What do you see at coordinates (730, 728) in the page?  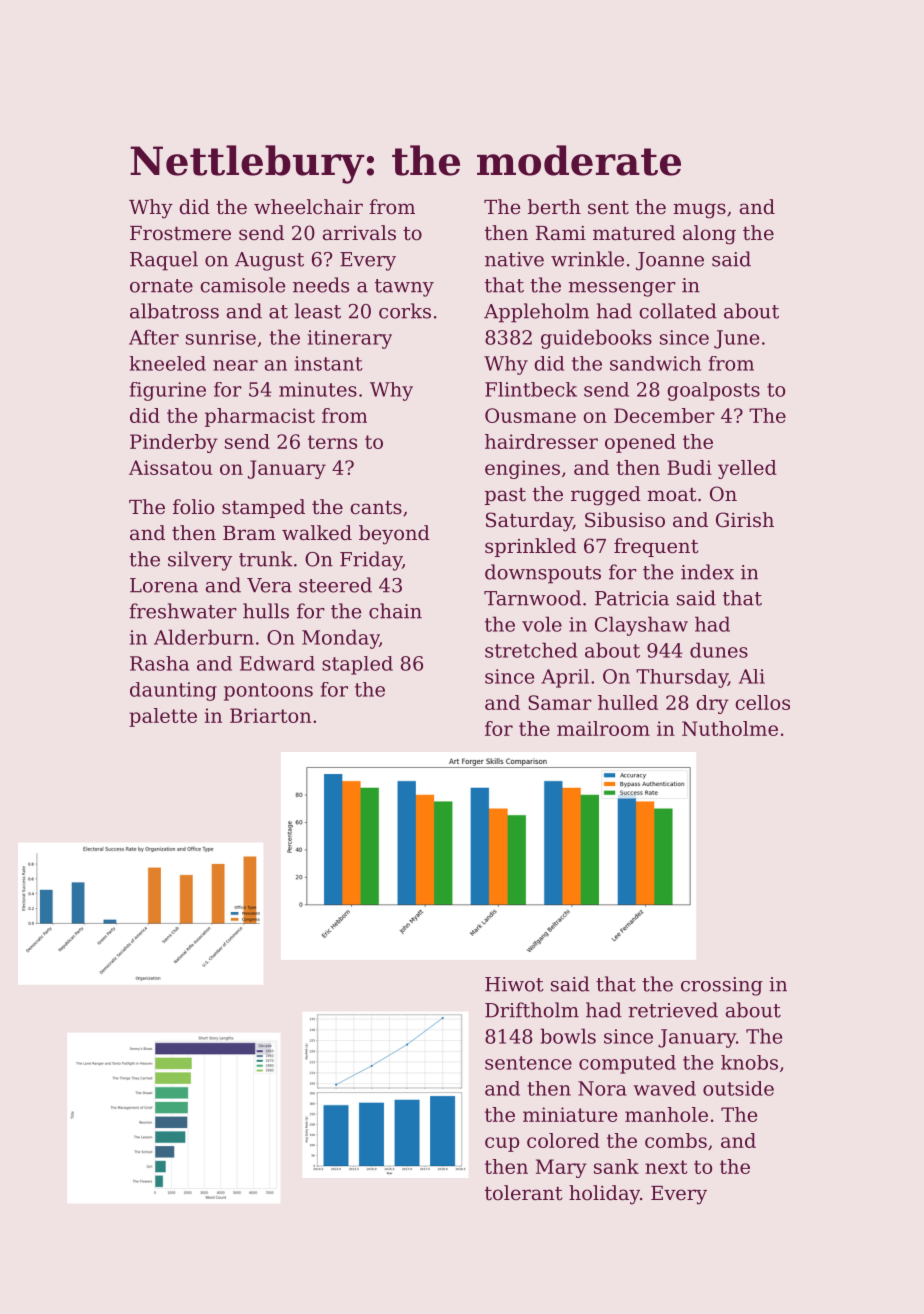 I see `Nutholme` at bounding box center [730, 728].
